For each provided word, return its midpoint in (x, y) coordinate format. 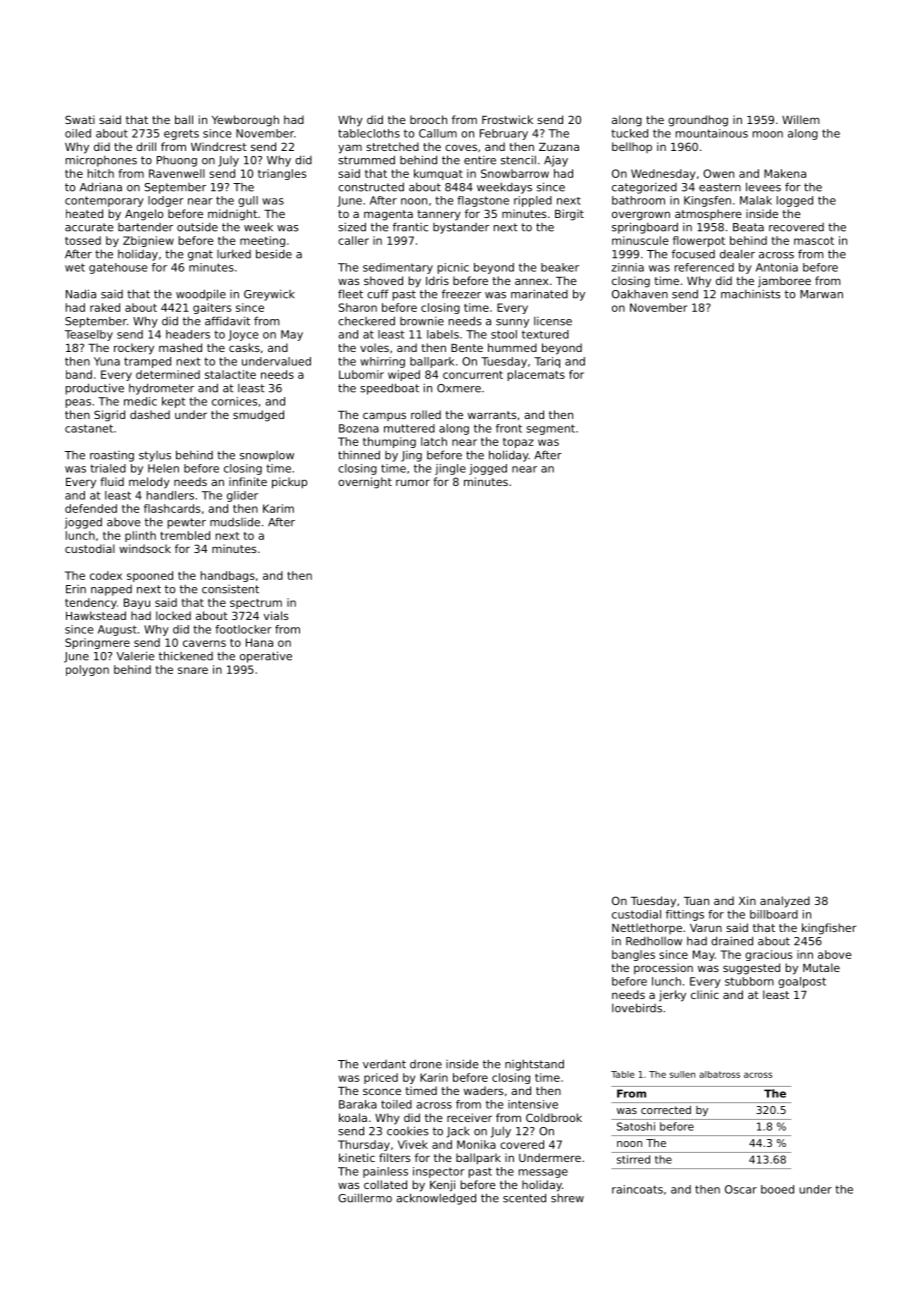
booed (777, 1189)
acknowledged (436, 1199)
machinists (751, 294)
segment (550, 429)
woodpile (201, 295)
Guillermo (365, 1198)
